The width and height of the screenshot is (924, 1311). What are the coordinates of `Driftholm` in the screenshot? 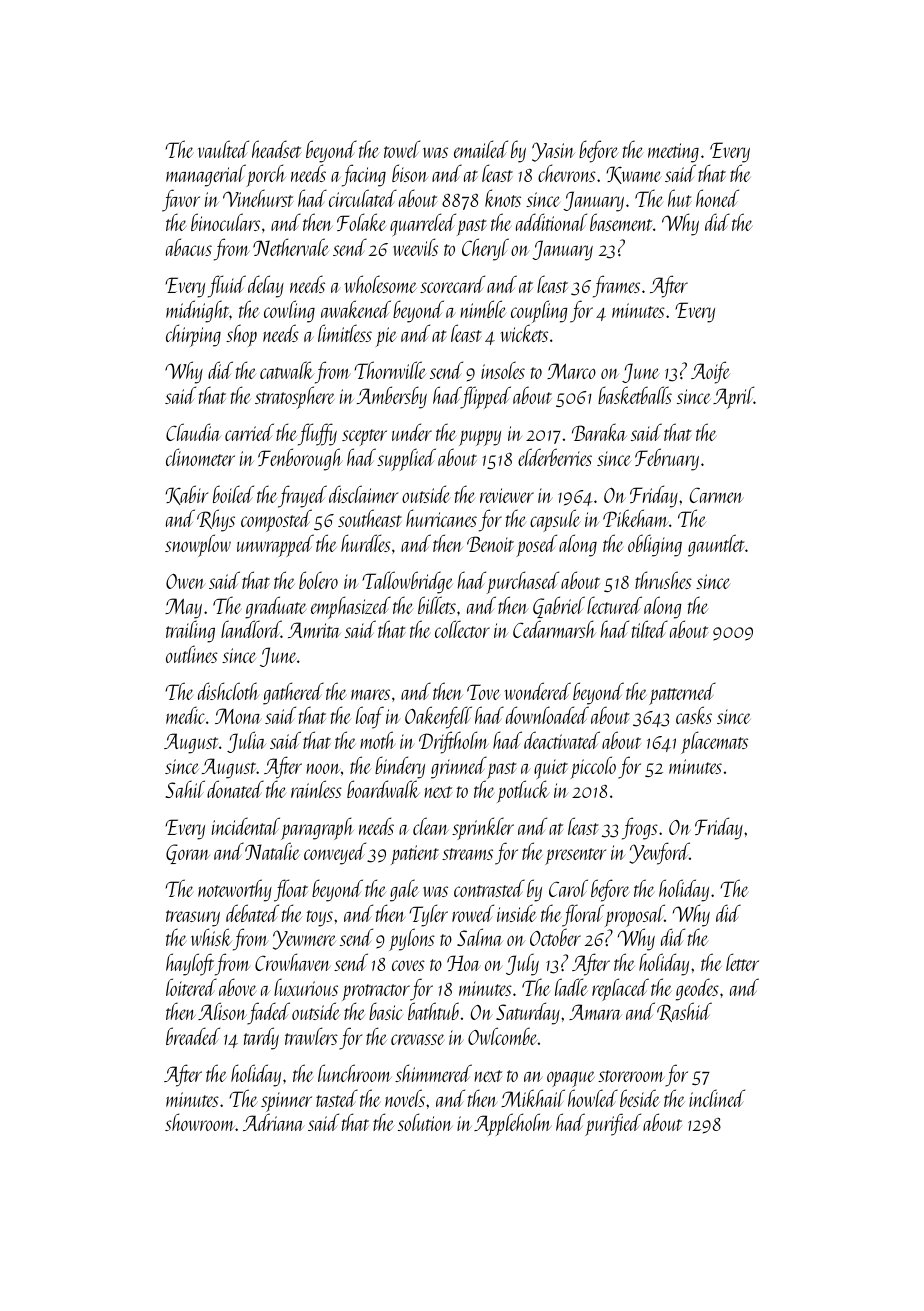 It's located at (454, 742).
